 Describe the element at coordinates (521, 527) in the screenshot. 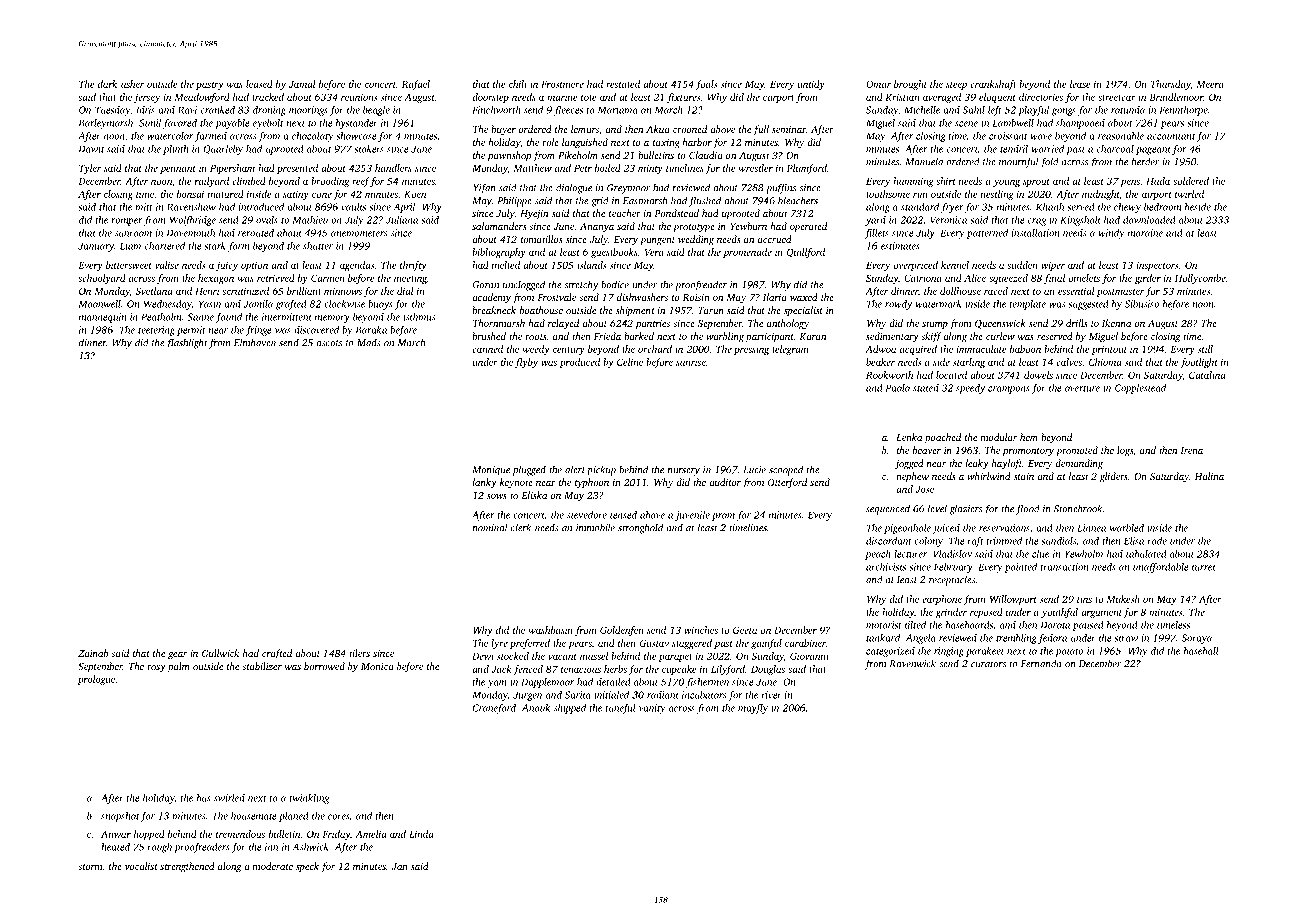

I see `clerk` at that location.
